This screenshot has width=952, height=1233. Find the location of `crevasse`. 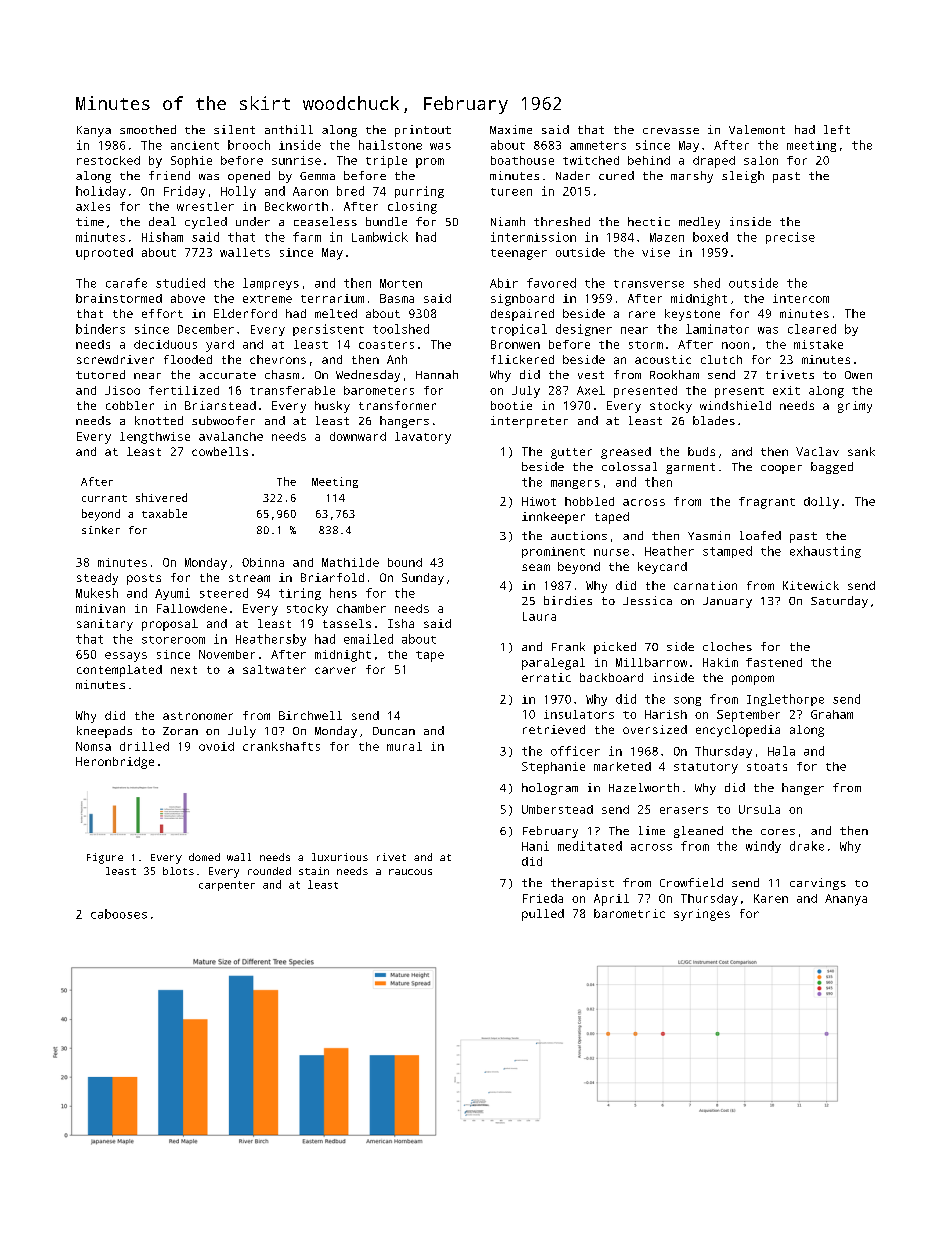

crevasse is located at coordinates (671, 131).
